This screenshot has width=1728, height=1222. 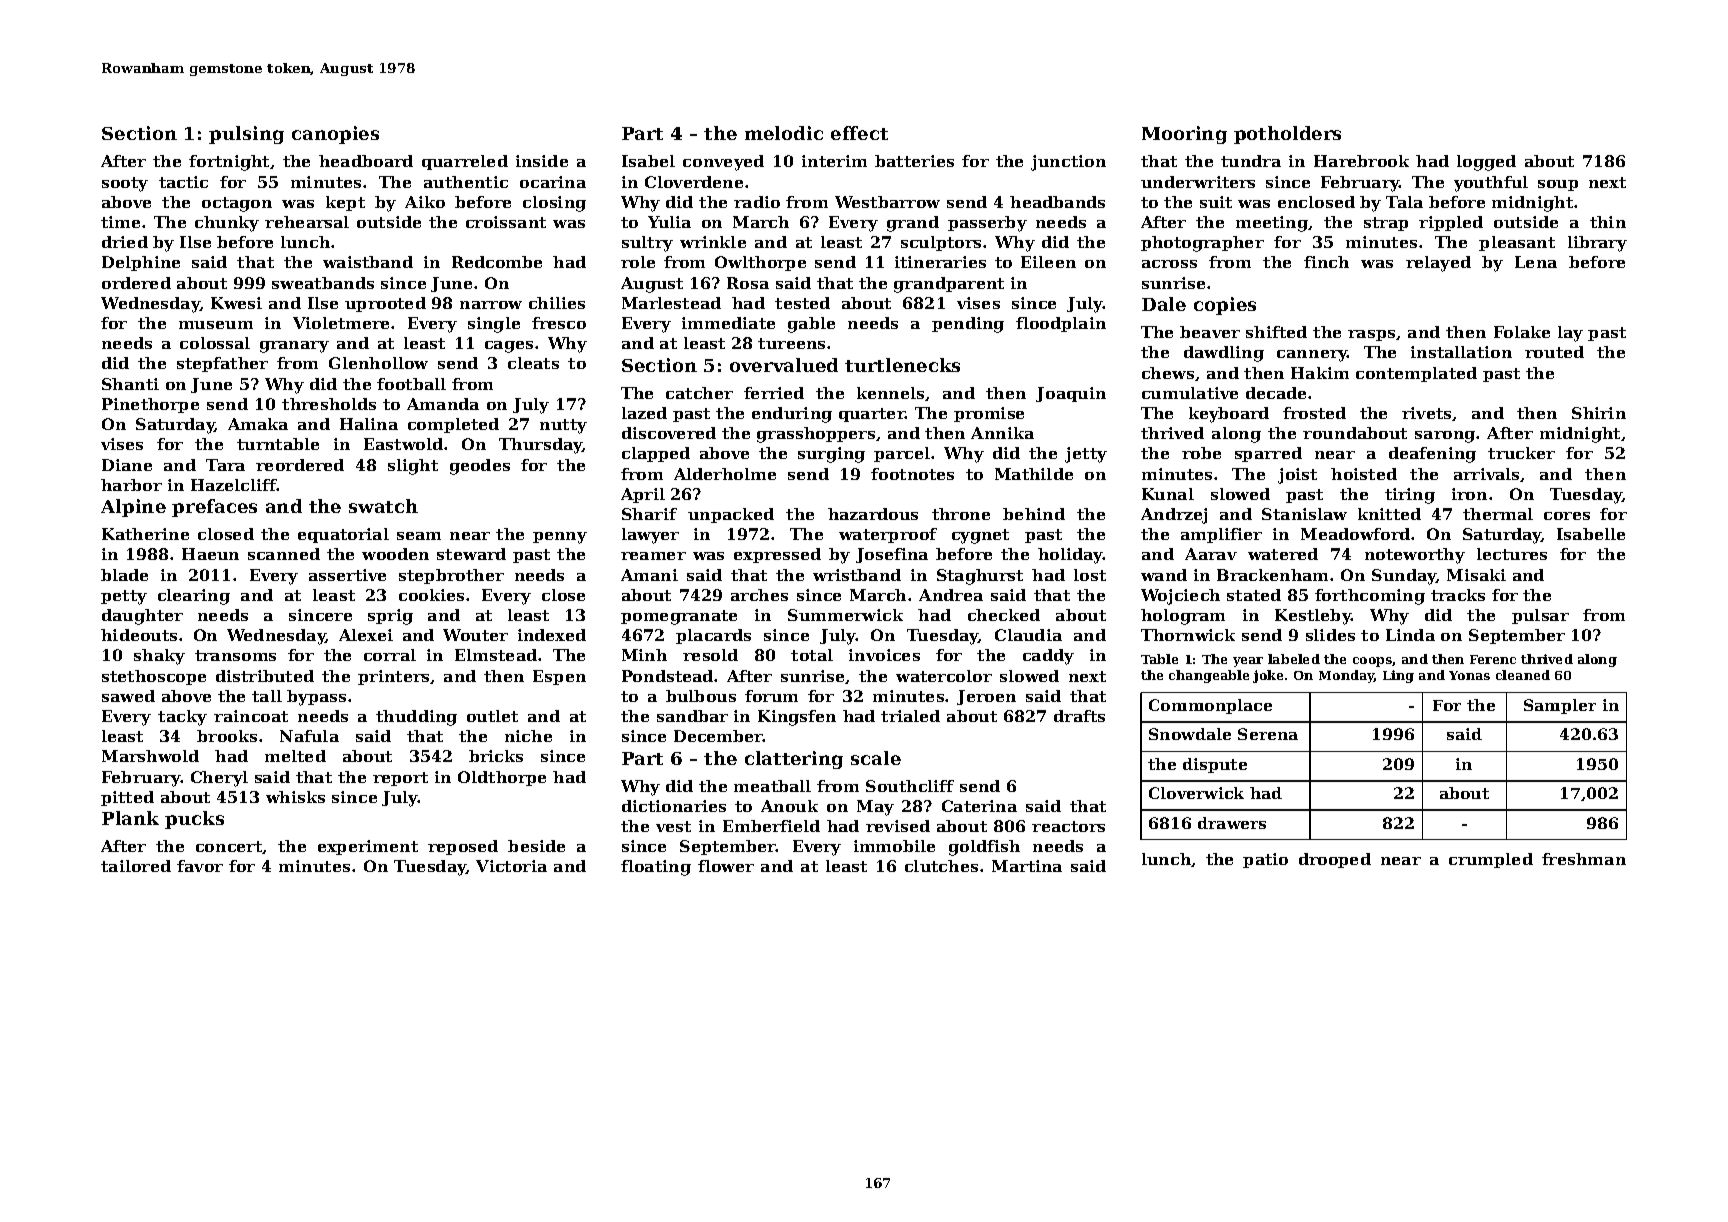 I want to click on floating, so click(x=656, y=868).
